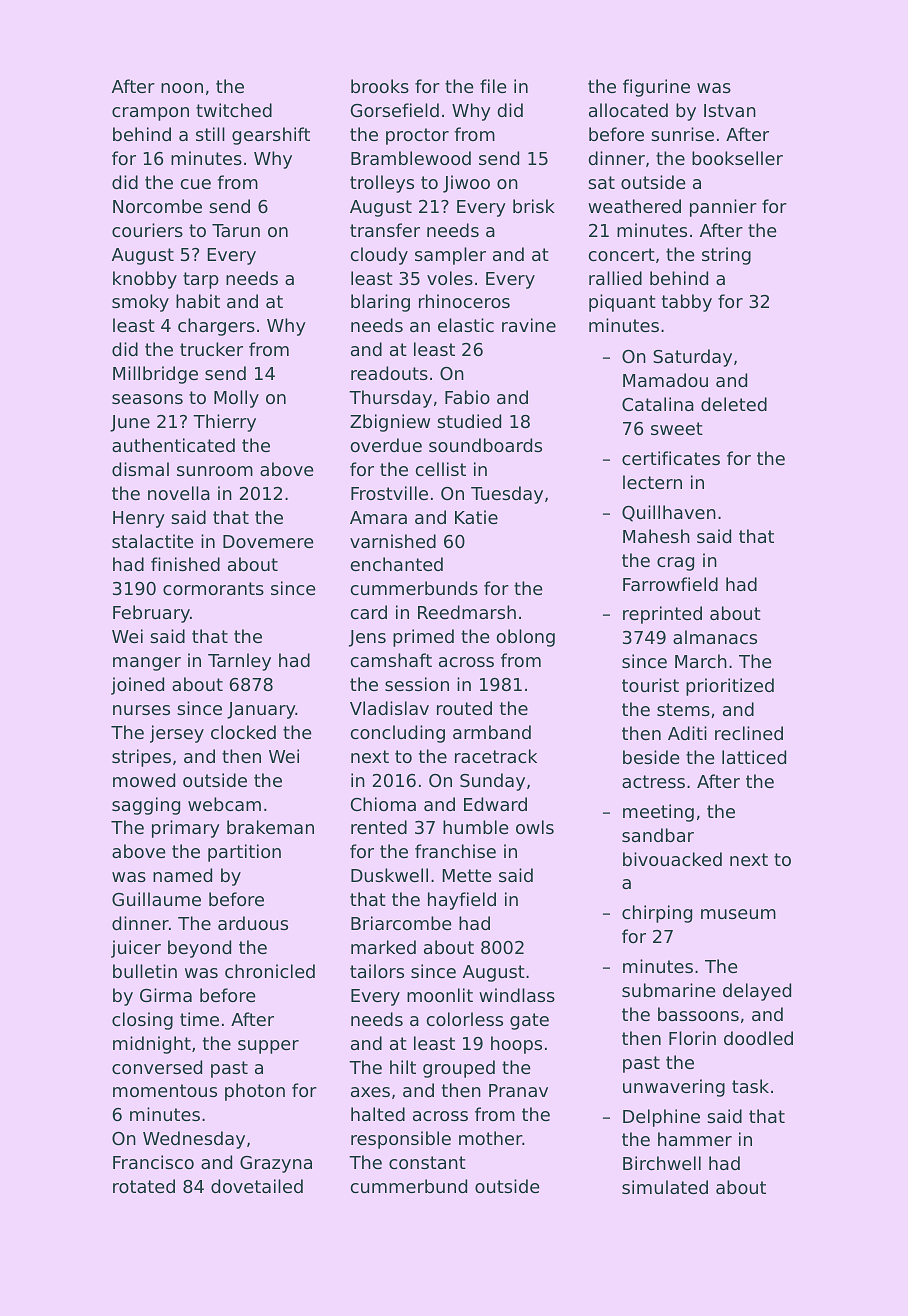 The image size is (908, 1316). Describe the element at coordinates (198, 301) in the screenshot. I see `habit` at that location.
